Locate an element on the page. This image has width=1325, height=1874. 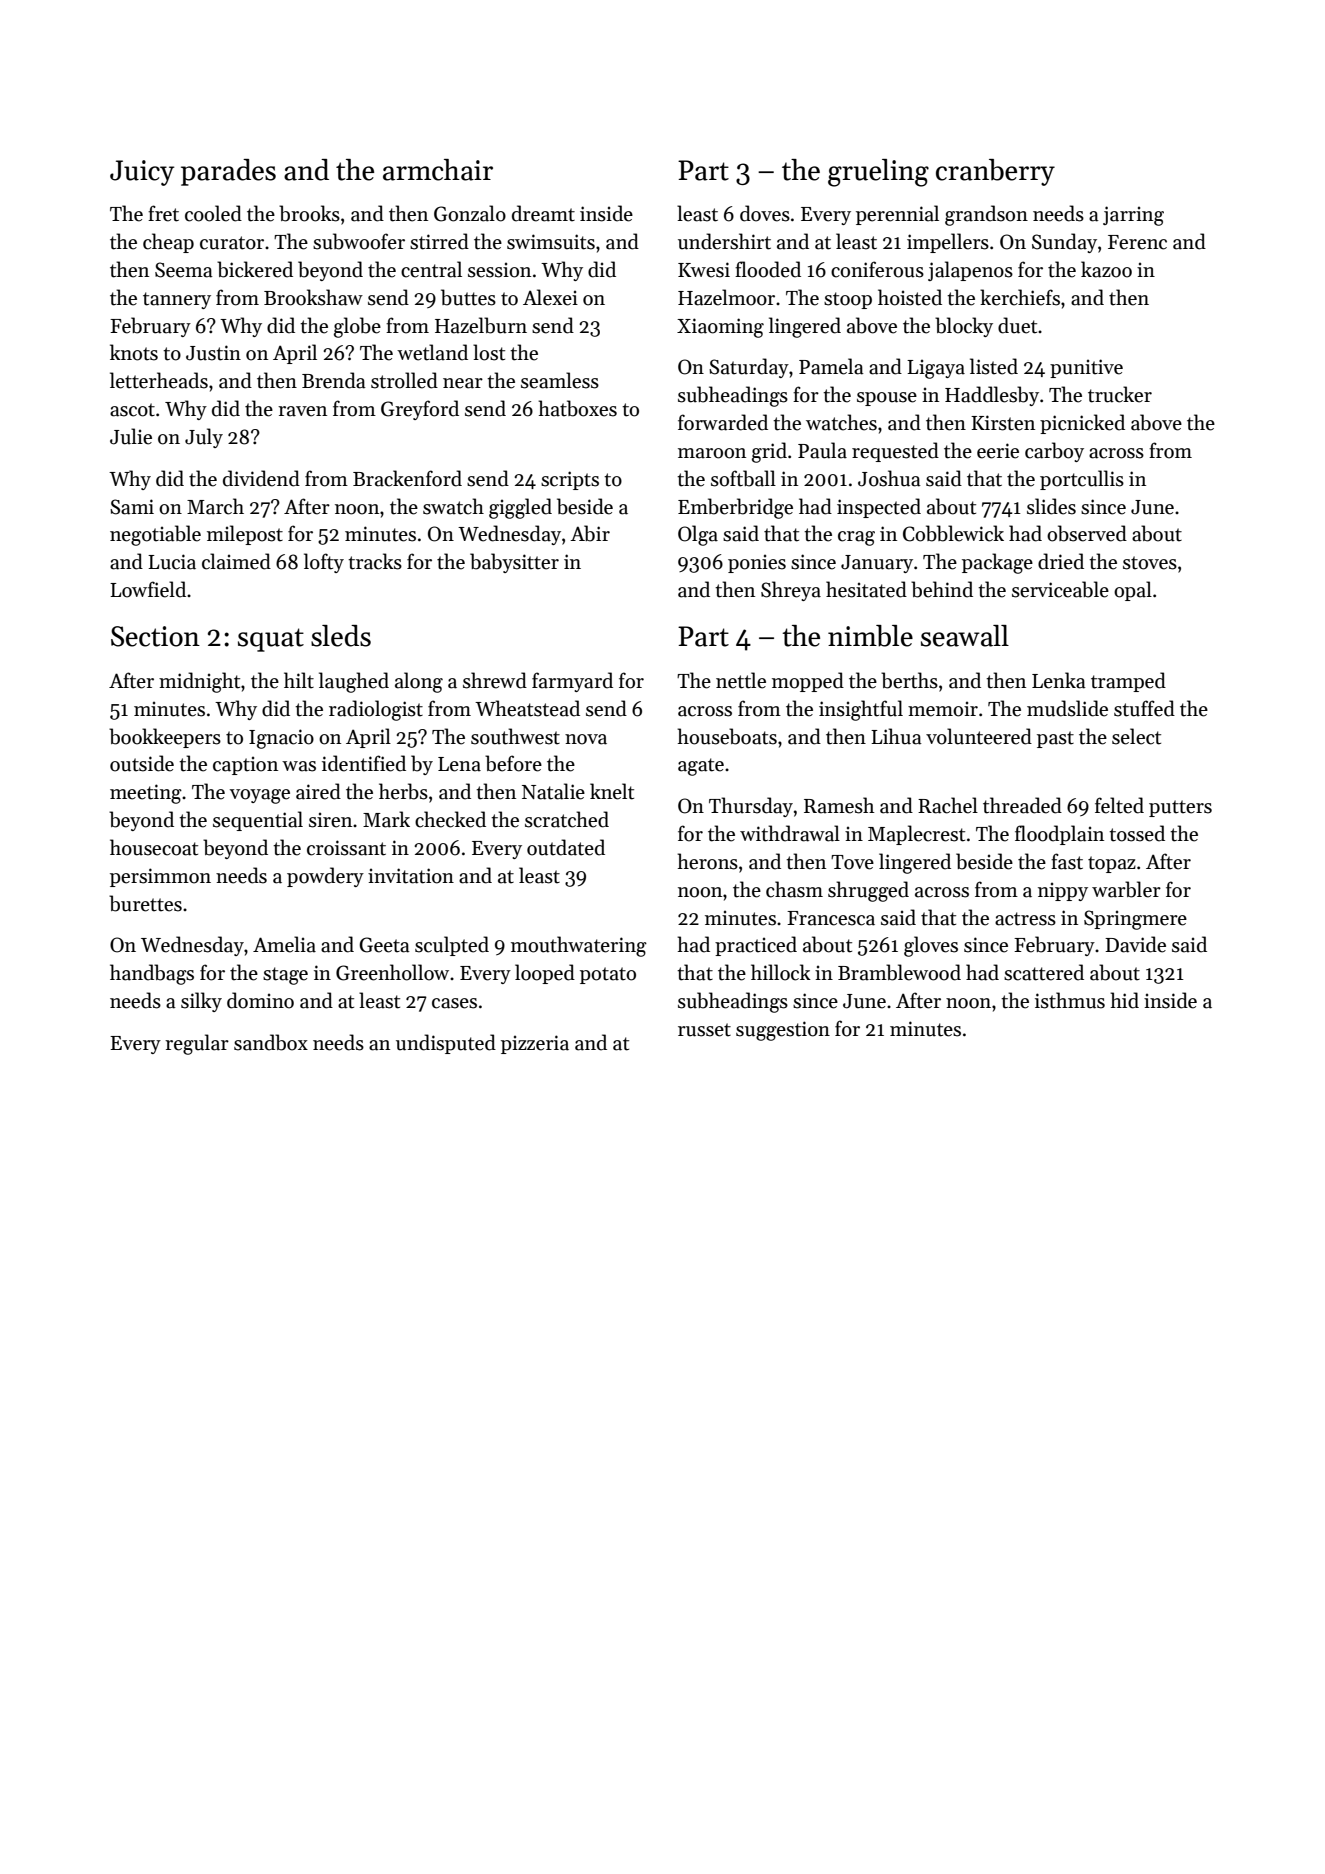
outdated is located at coordinates (566, 847).
